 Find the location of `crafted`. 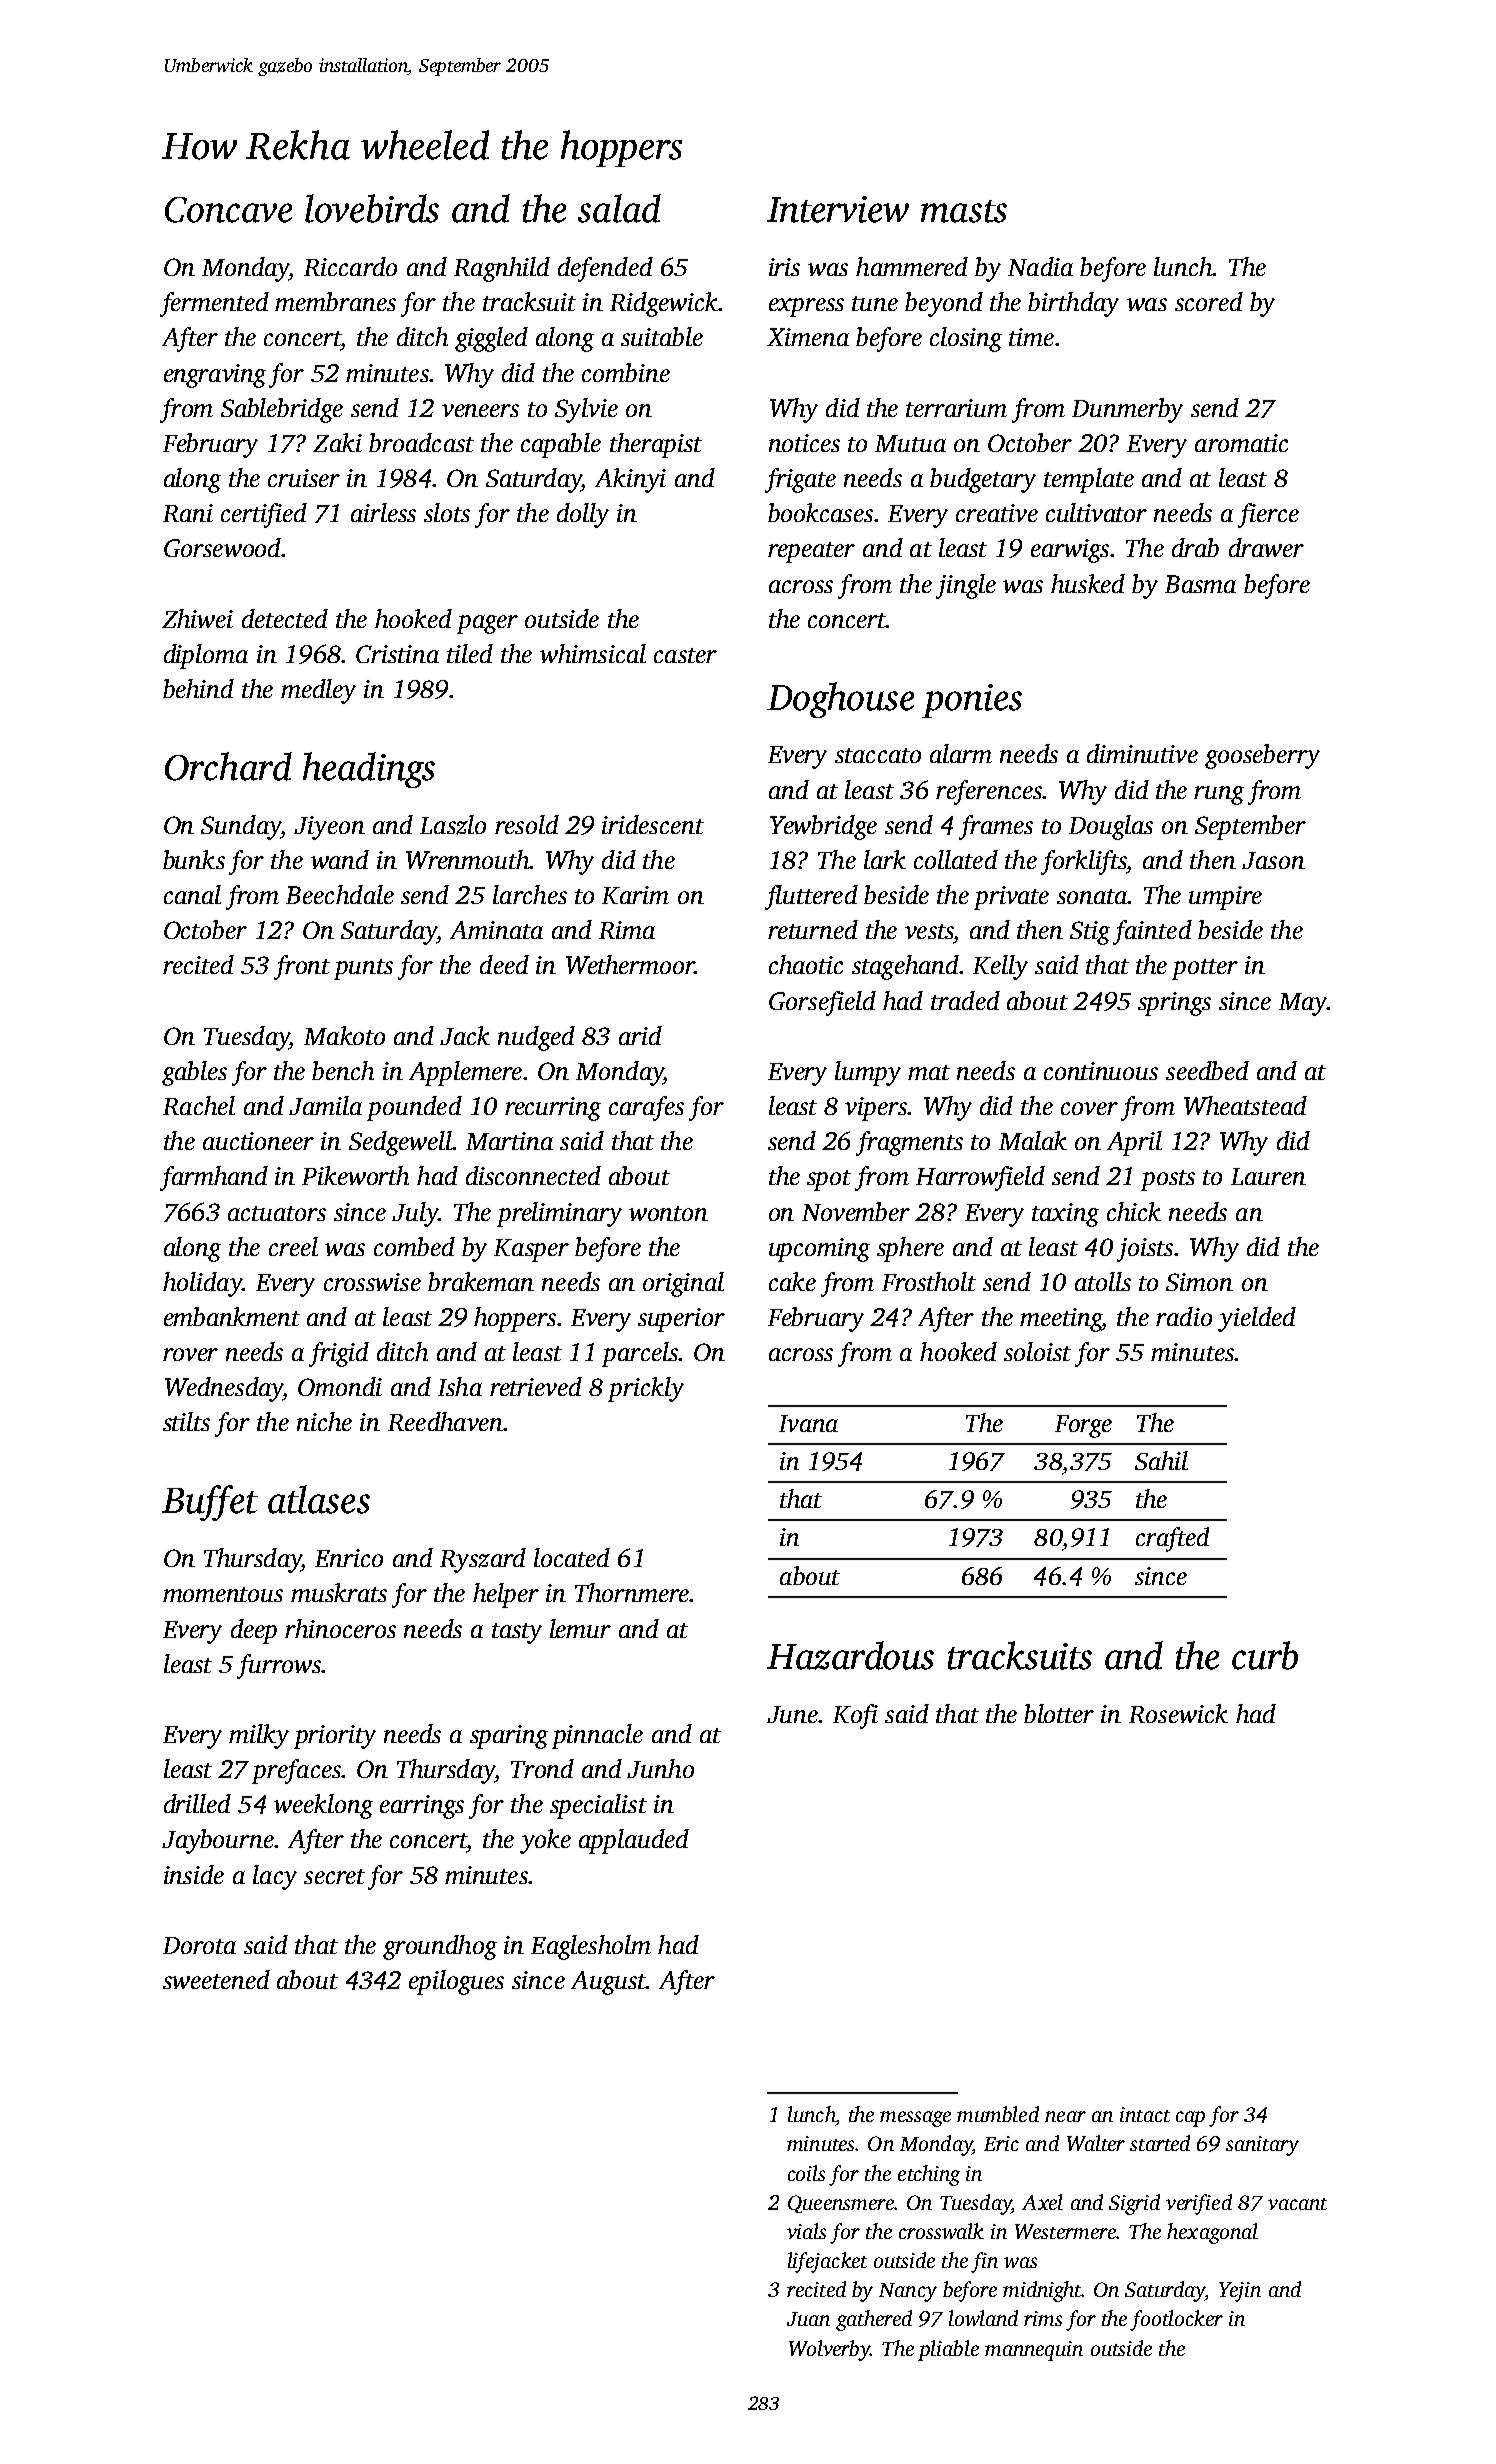

crafted is located at coordinates (1172, 1539).
